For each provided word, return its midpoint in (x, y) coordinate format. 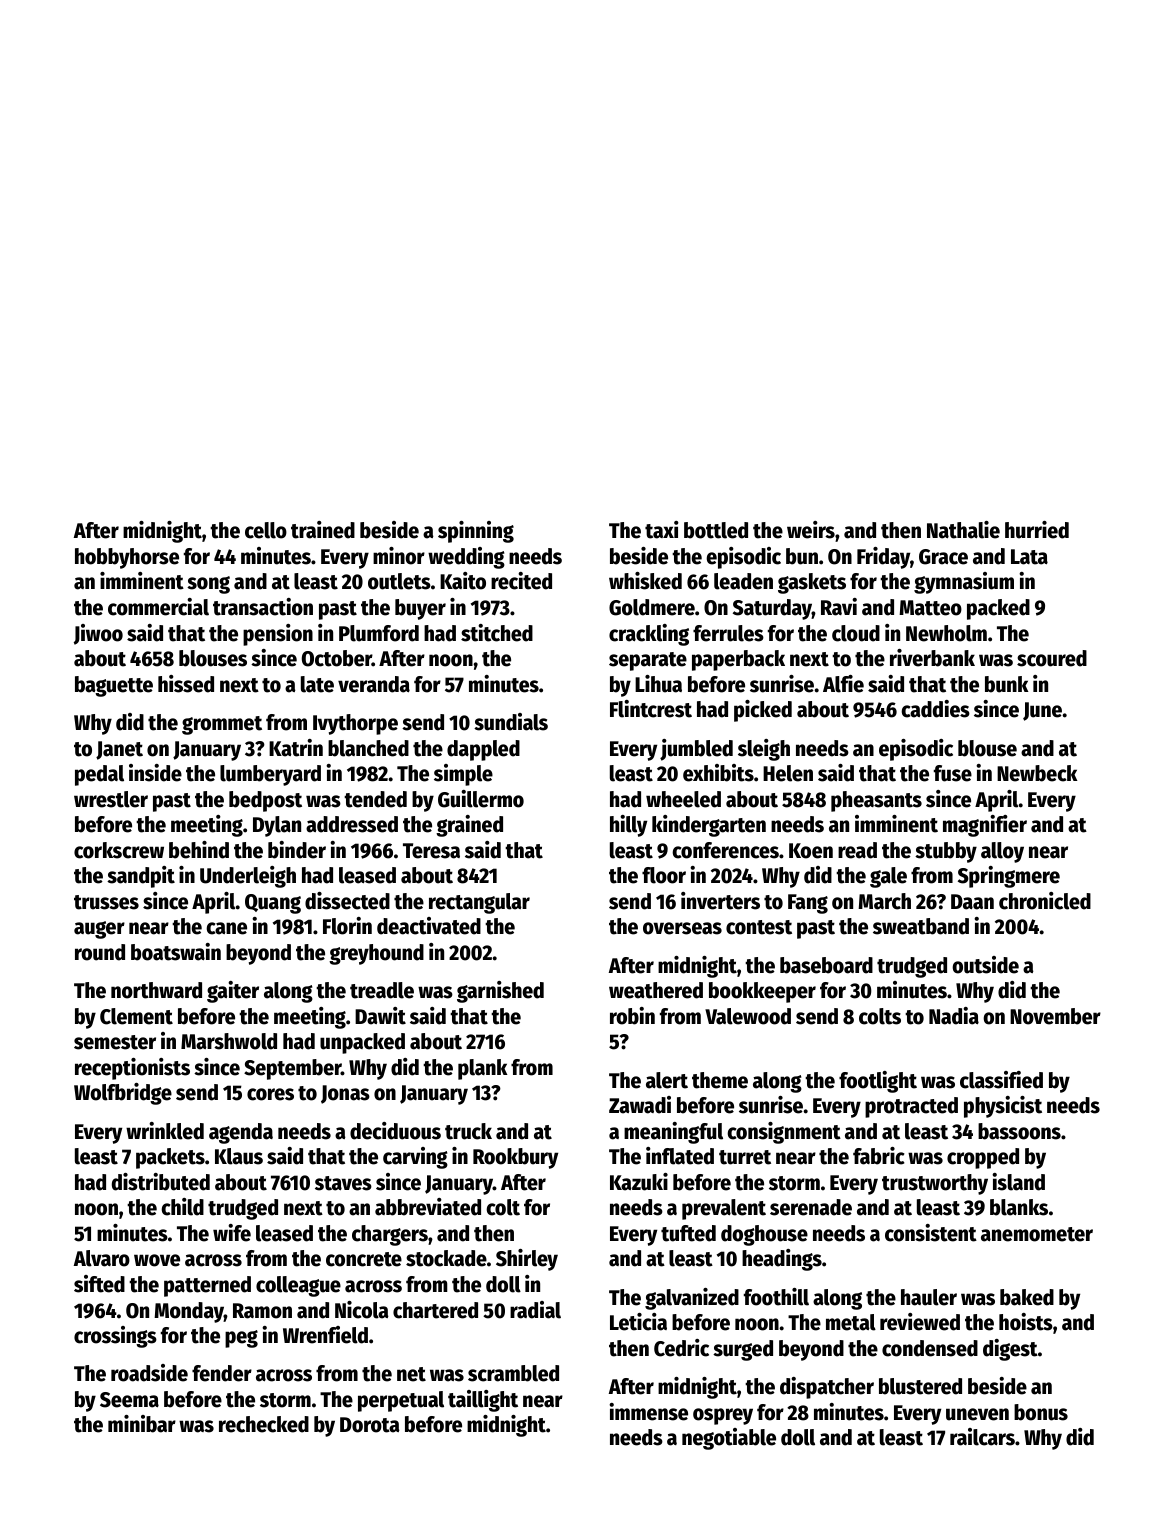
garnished (500, 992)
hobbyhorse (127, 558)
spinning (476, 532)
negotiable (729, 1439)
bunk (1007, 684)
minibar (142, 1424)
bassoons (1019, 1131)
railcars (982, 1437)
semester (115, 1042)
